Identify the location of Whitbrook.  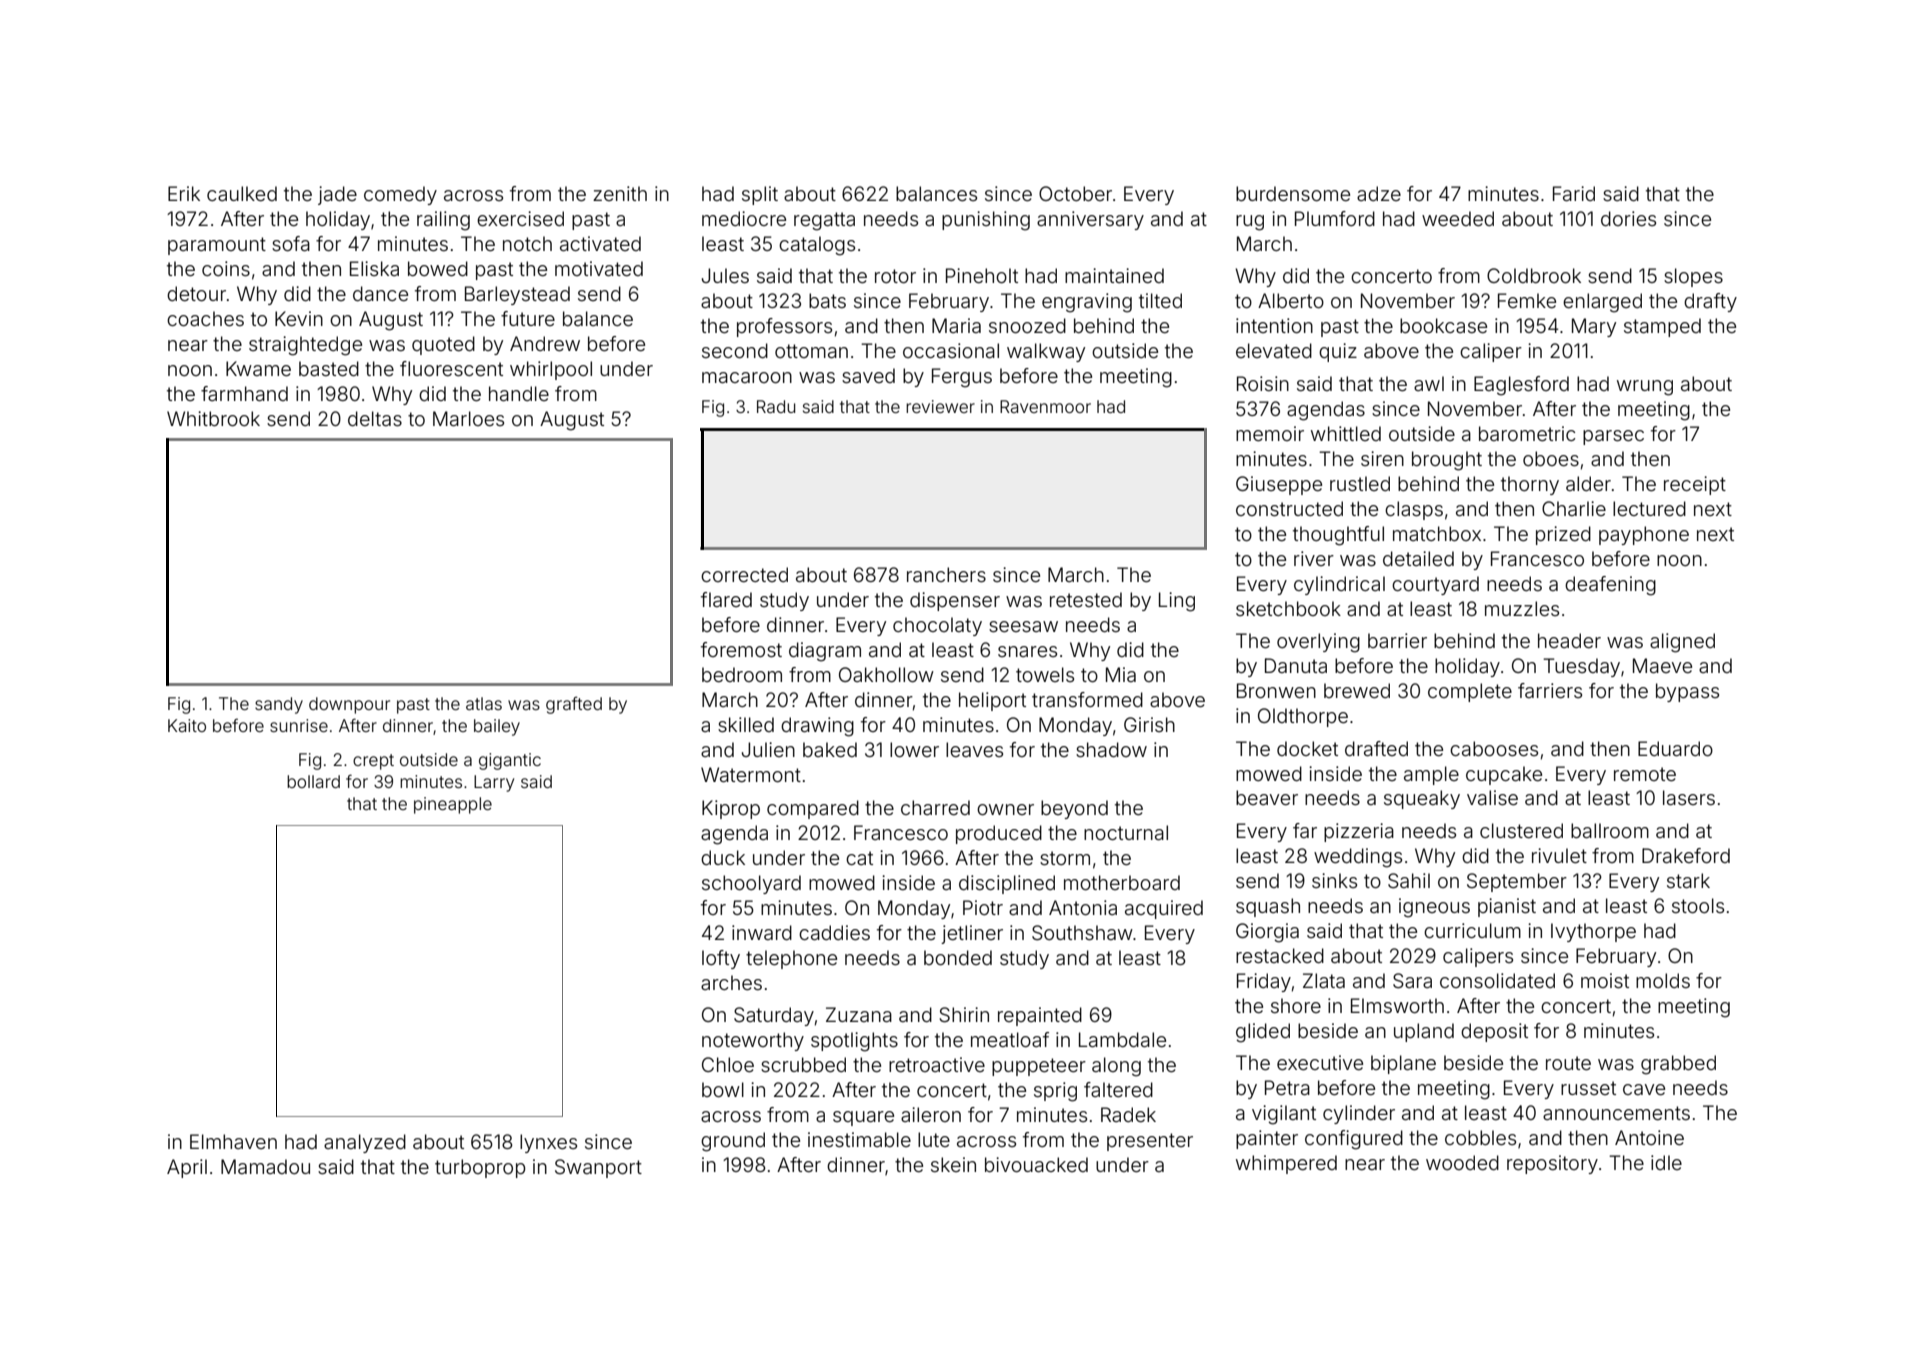
(213, 418).
